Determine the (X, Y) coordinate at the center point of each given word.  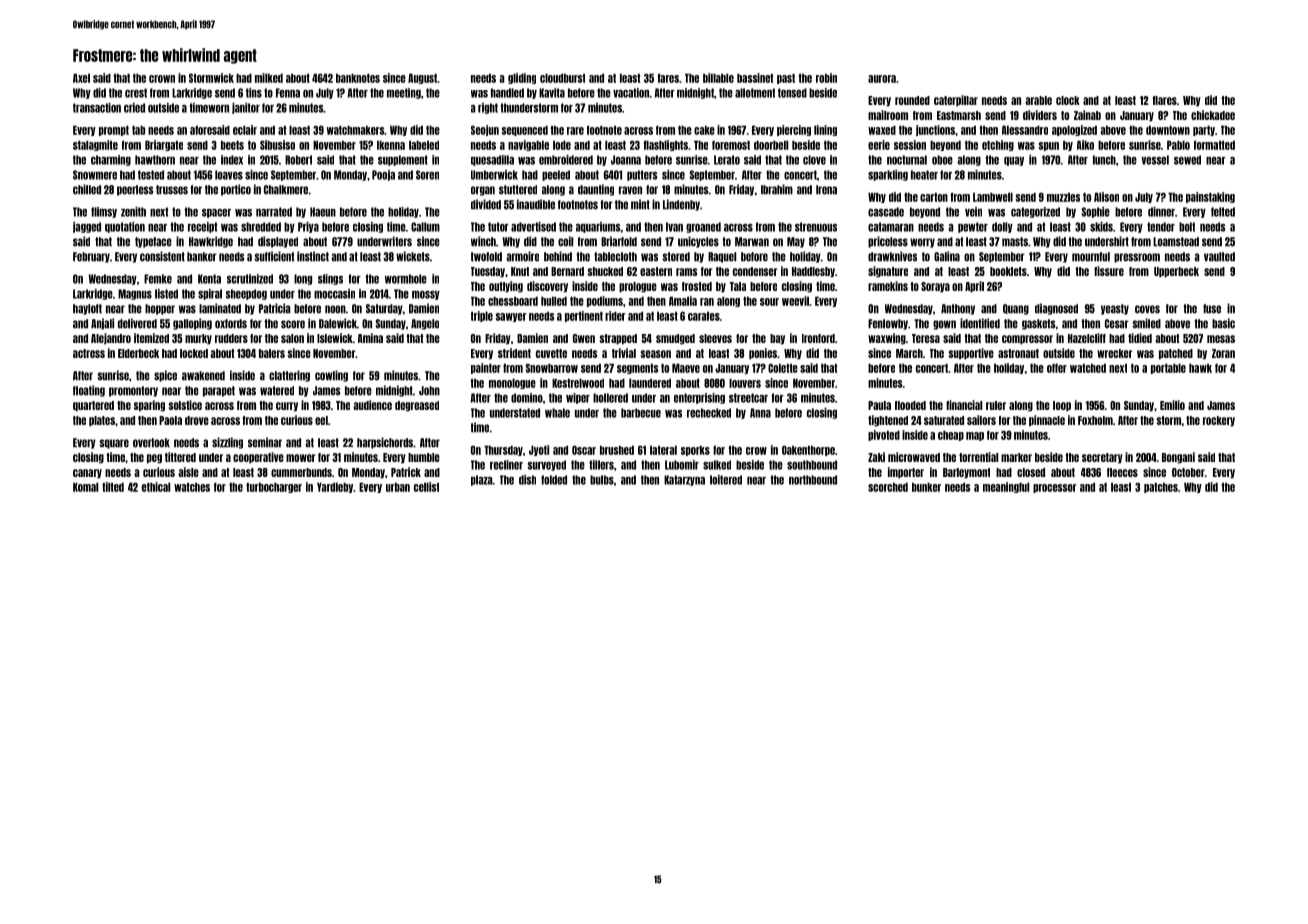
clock (1068, 100)
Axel (81, 78)
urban (398, 487)
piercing (794, 130)
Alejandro (111, 338)
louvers (745, 383)
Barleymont (966, 473)
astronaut (1018, 353)
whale (557, 413)
